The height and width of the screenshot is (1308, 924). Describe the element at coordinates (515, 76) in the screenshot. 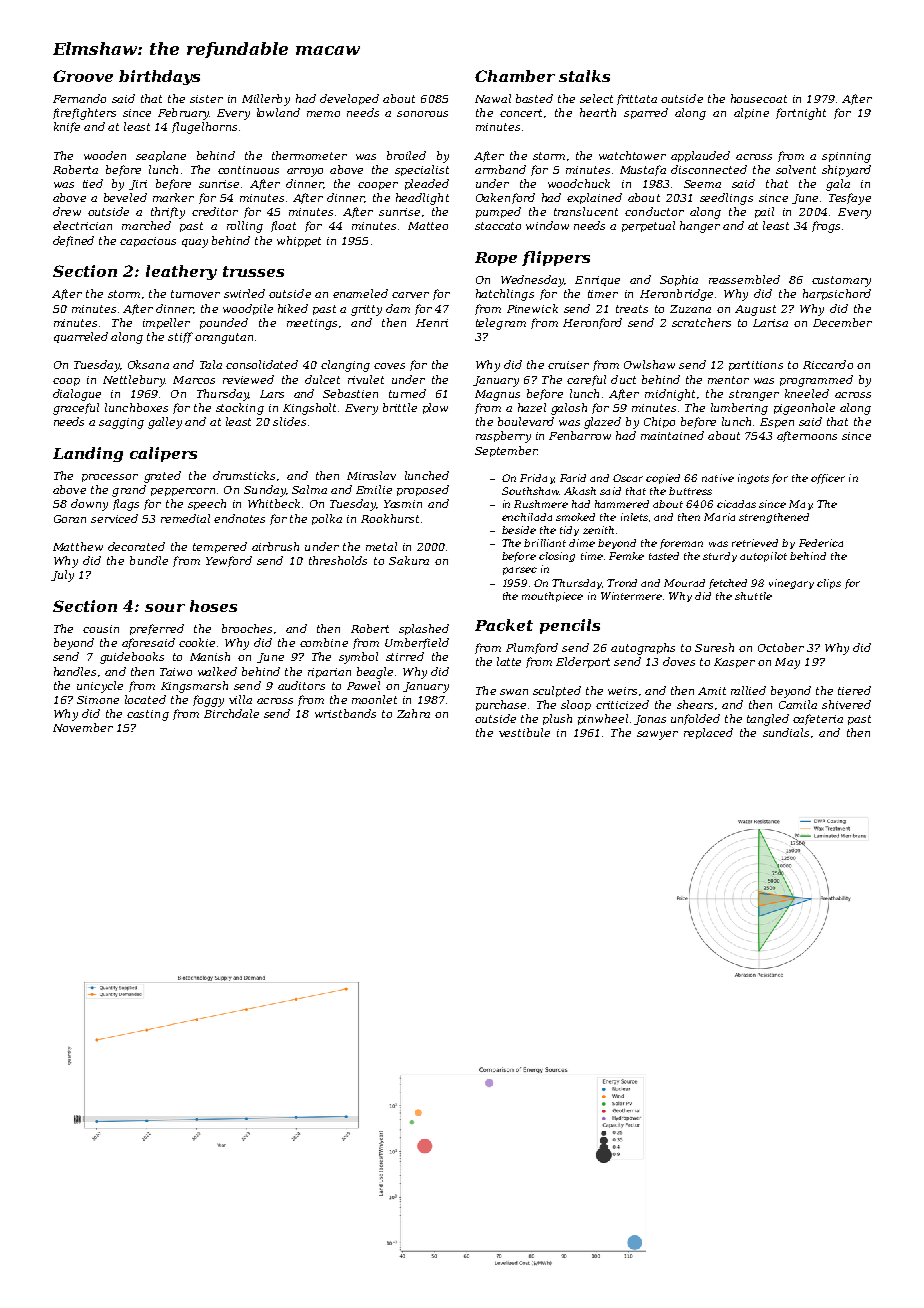

I see `Chamber` at that location.
